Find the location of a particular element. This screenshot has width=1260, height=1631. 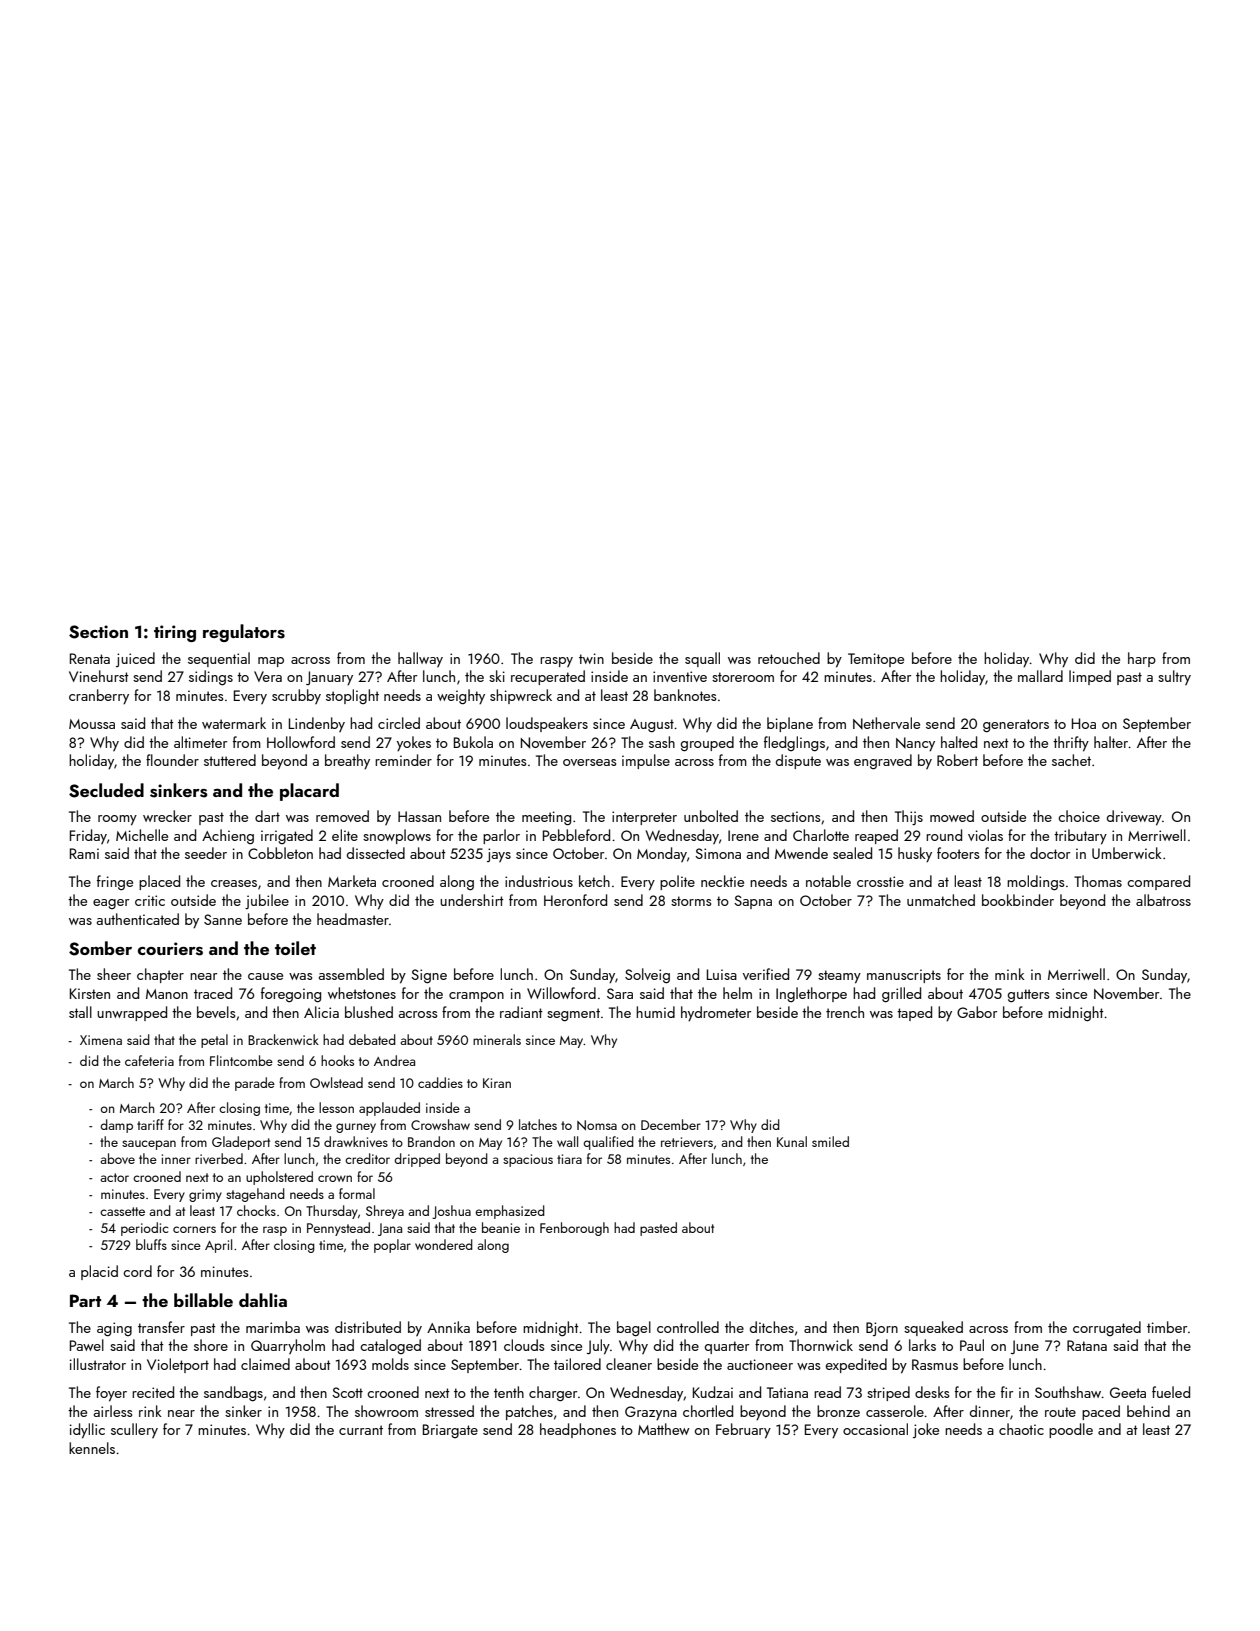

kennels is located at coordinates (92, 1448).
